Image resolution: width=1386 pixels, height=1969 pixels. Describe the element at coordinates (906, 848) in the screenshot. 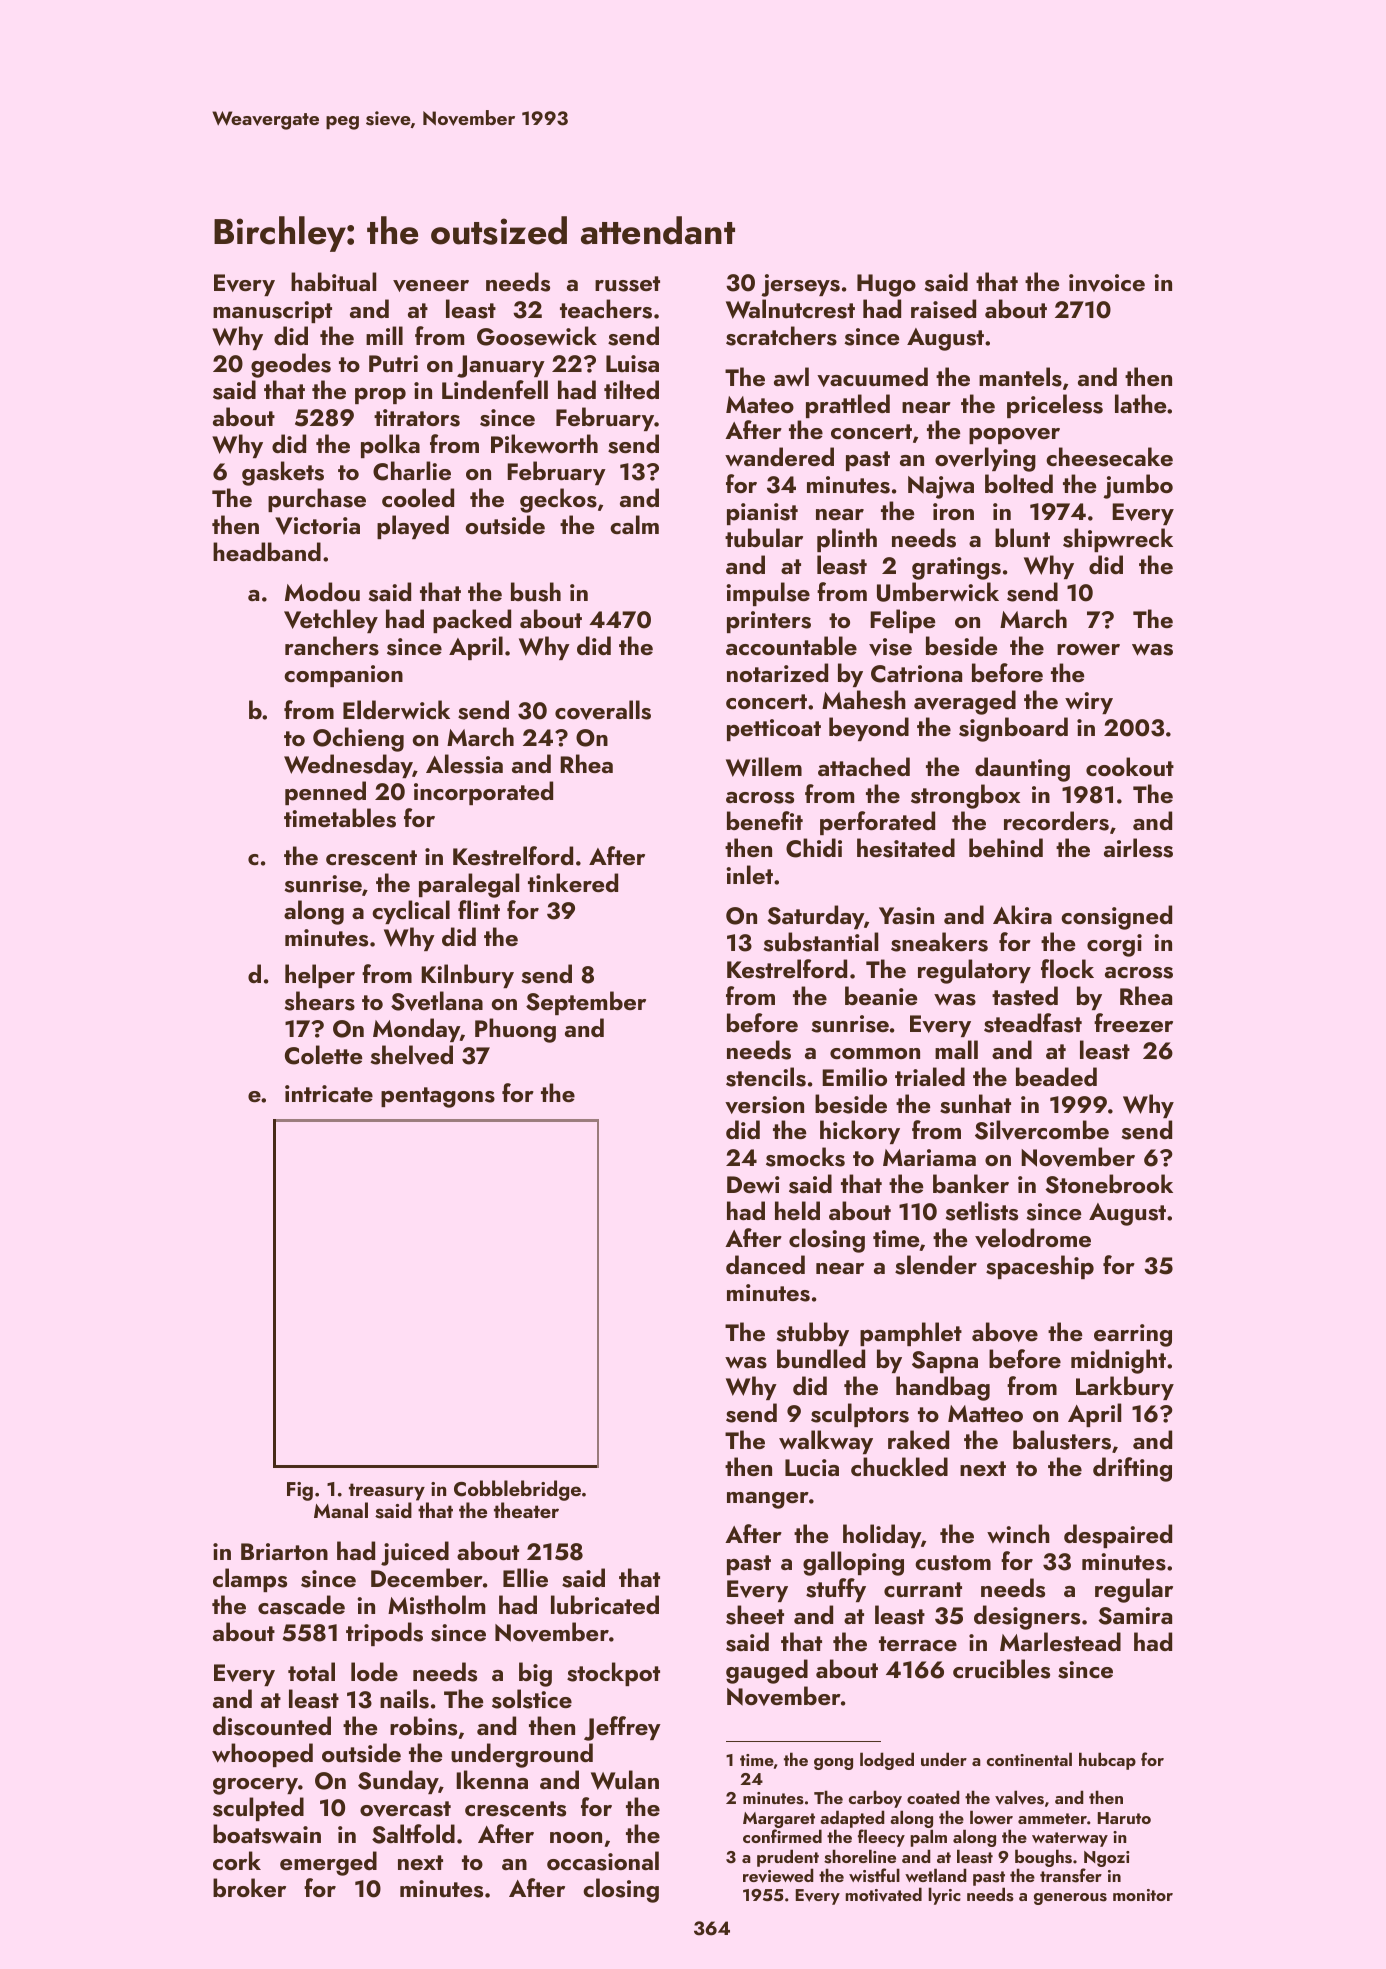

I see `hesitated` at that location.
